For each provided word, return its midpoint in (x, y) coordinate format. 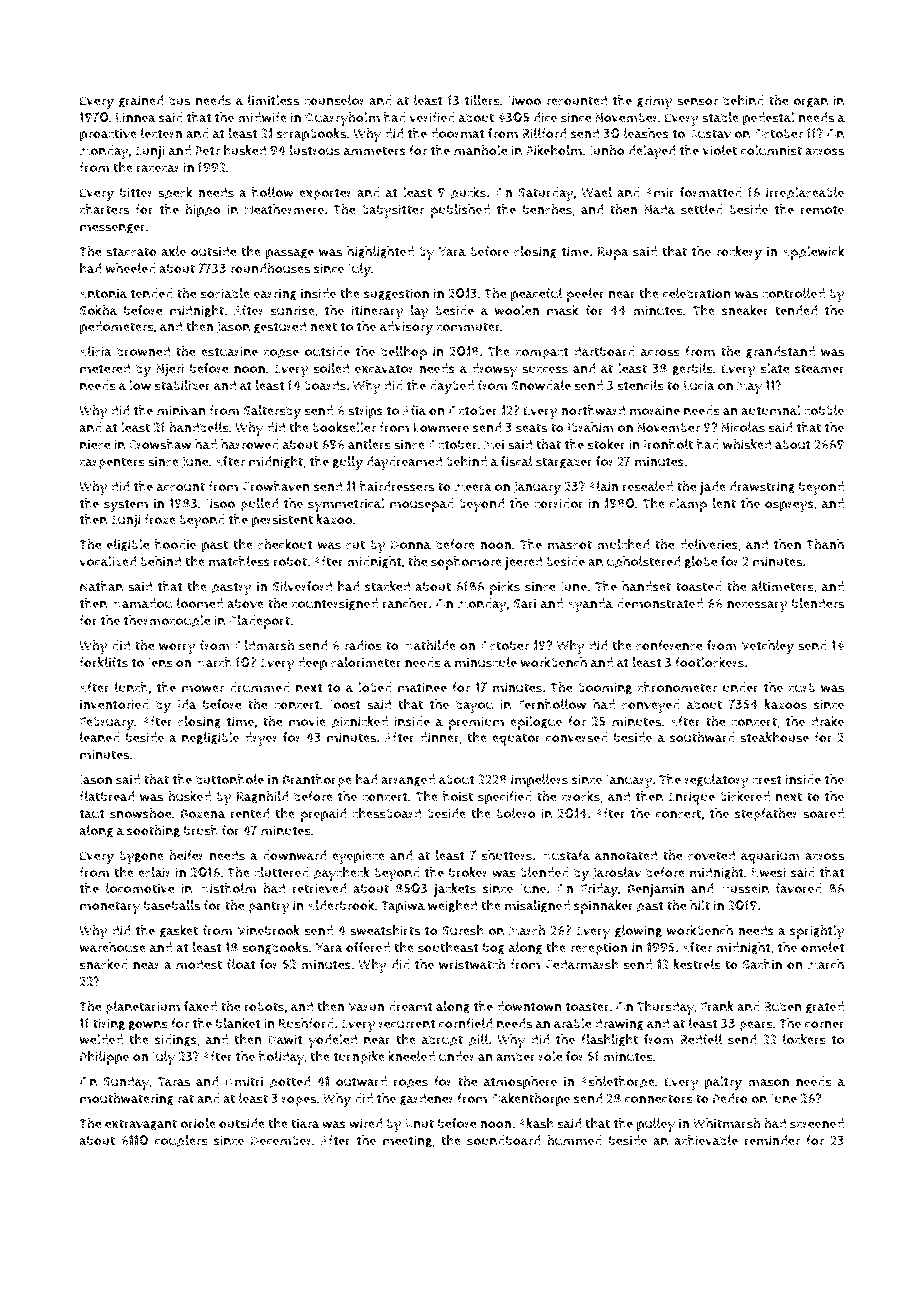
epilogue (536, 723)
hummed (574, 1140)
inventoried (114, 704)
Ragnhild (262, 797)
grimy (654, 102)
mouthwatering (127, 1099)
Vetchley (767, 647)
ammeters (375, 151)
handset (646, 586)
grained (141, 101)
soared (823, 813)
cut (355, 545)
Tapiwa (403, 907)
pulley (656, 1125)
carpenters (112, 463)
